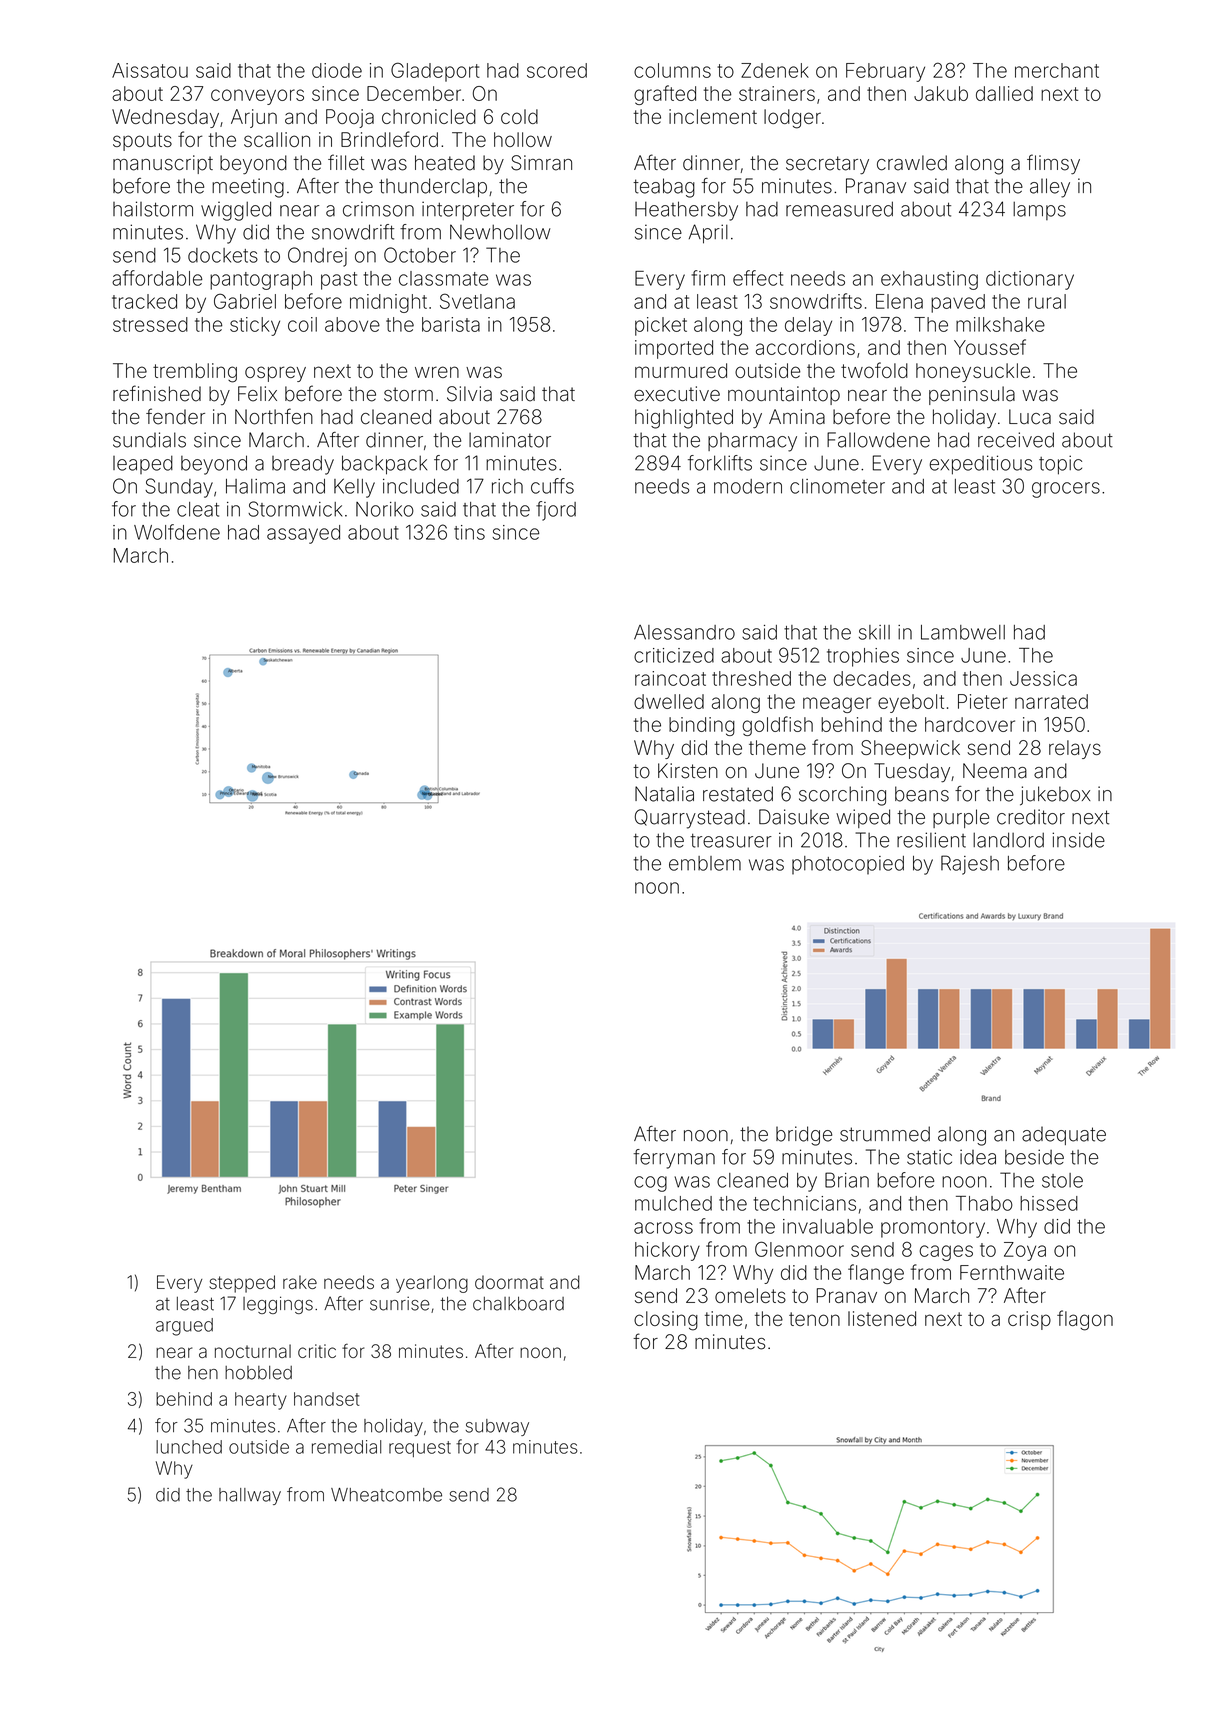  What do you see at coordinates (477, 301) in the screenshot?
I see `Svetlana` at bounding box center [477, 301].
